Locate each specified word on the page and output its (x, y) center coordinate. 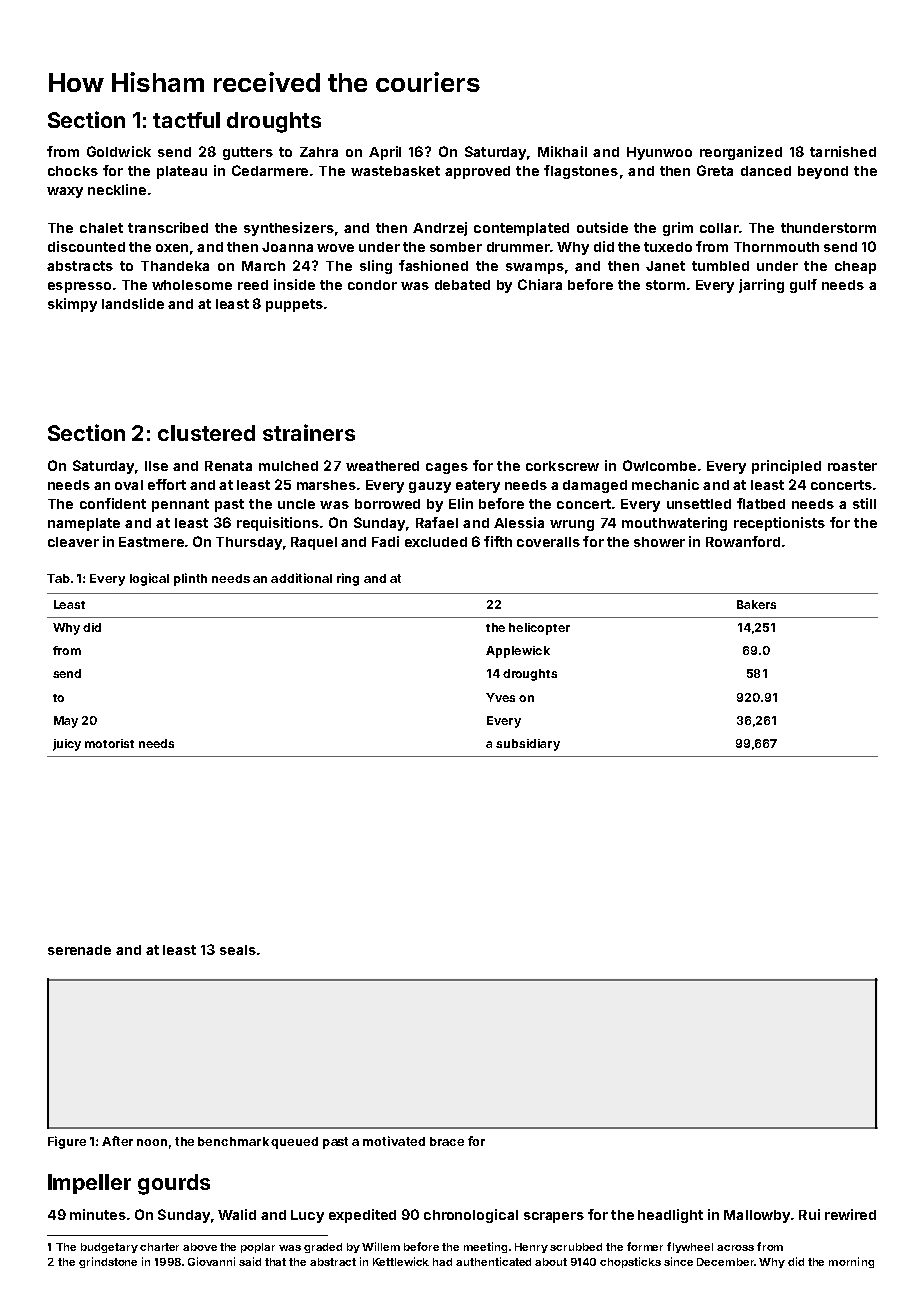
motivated (394, 1141)
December (725, 1262)
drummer (518, 247)
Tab (58, 578)
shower (659, 542)
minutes (98, 1214)
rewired (850, 1214)
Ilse (156, 466)
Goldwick (119, 151)
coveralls (548, 542)
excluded (436, 542)
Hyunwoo (659, 153)
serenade (79, 950)
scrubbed (576, 1247)
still (864, 503)
